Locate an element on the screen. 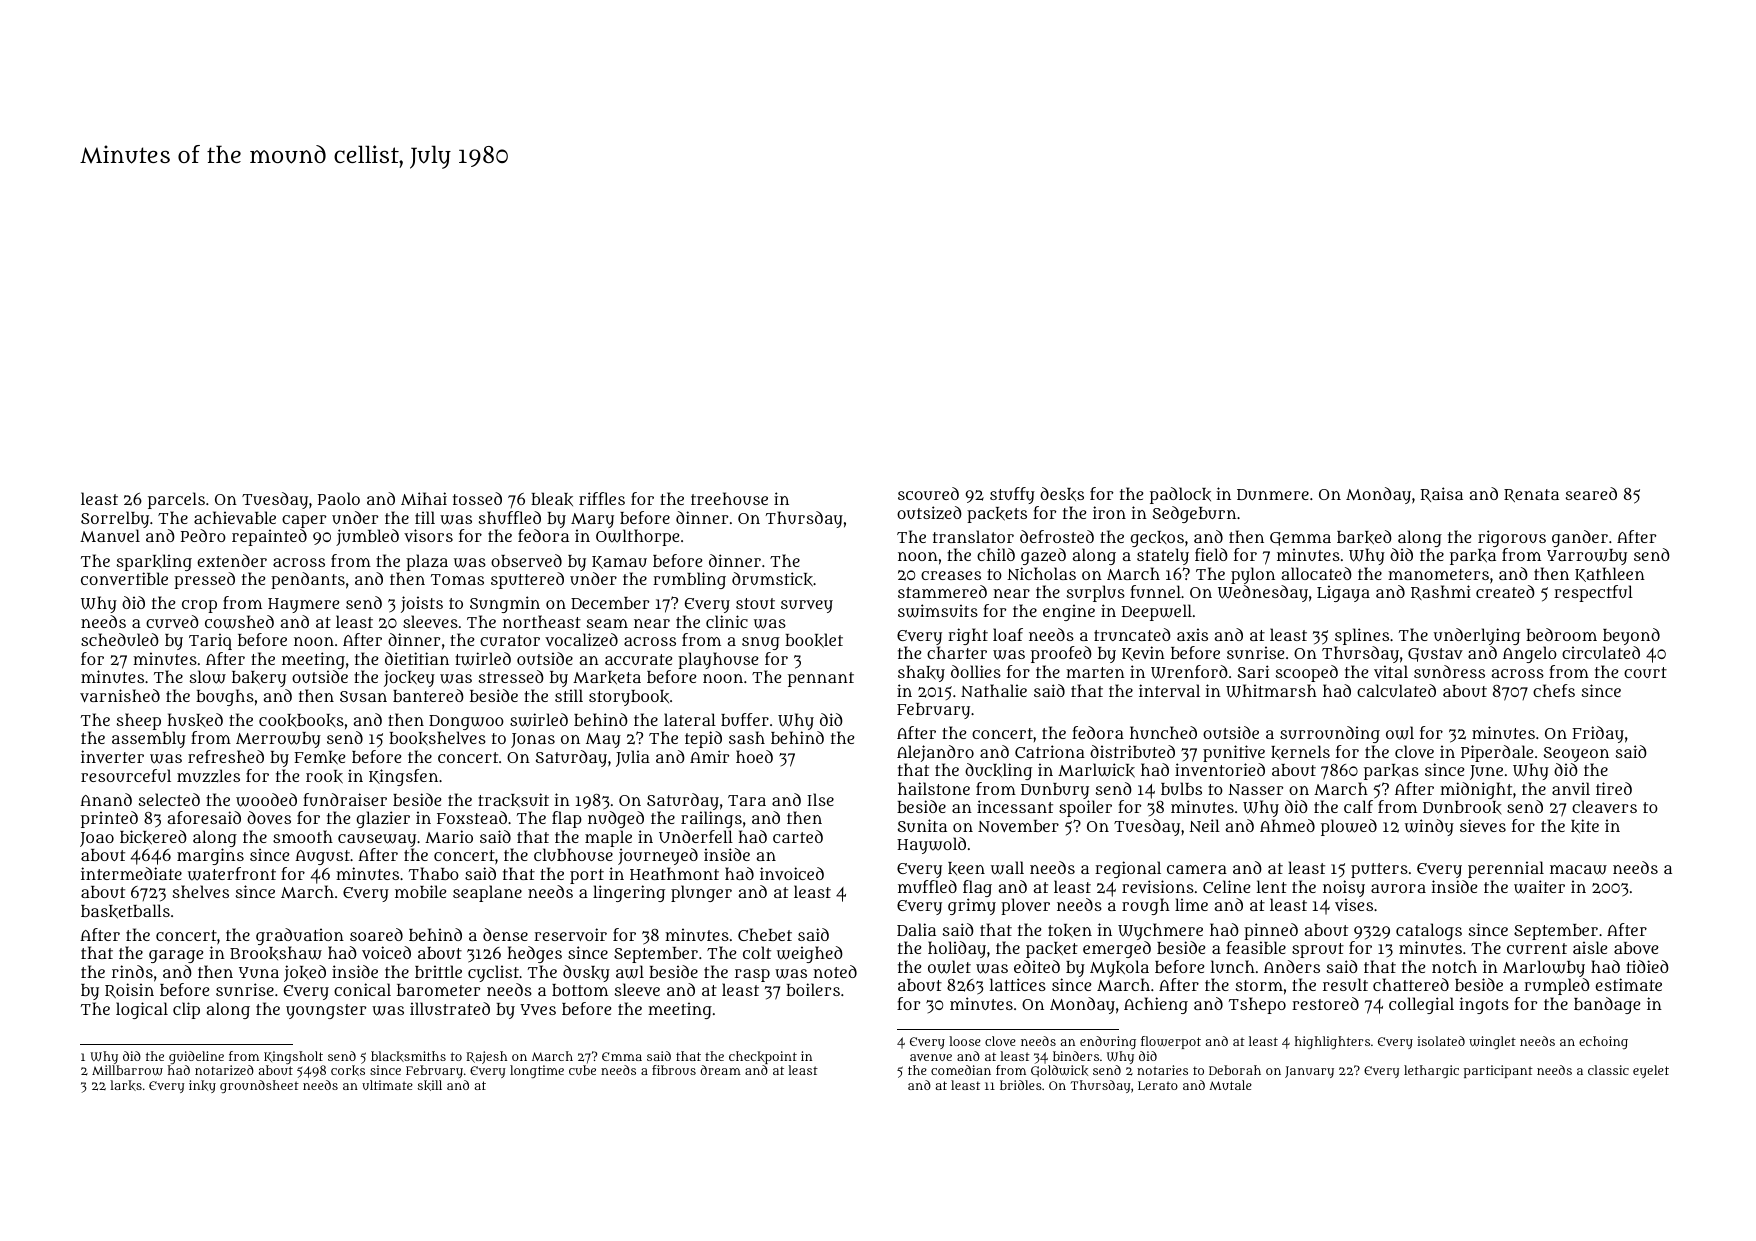 The image size is (1756, 1241). gander is located at coordinates (1580, 538).
